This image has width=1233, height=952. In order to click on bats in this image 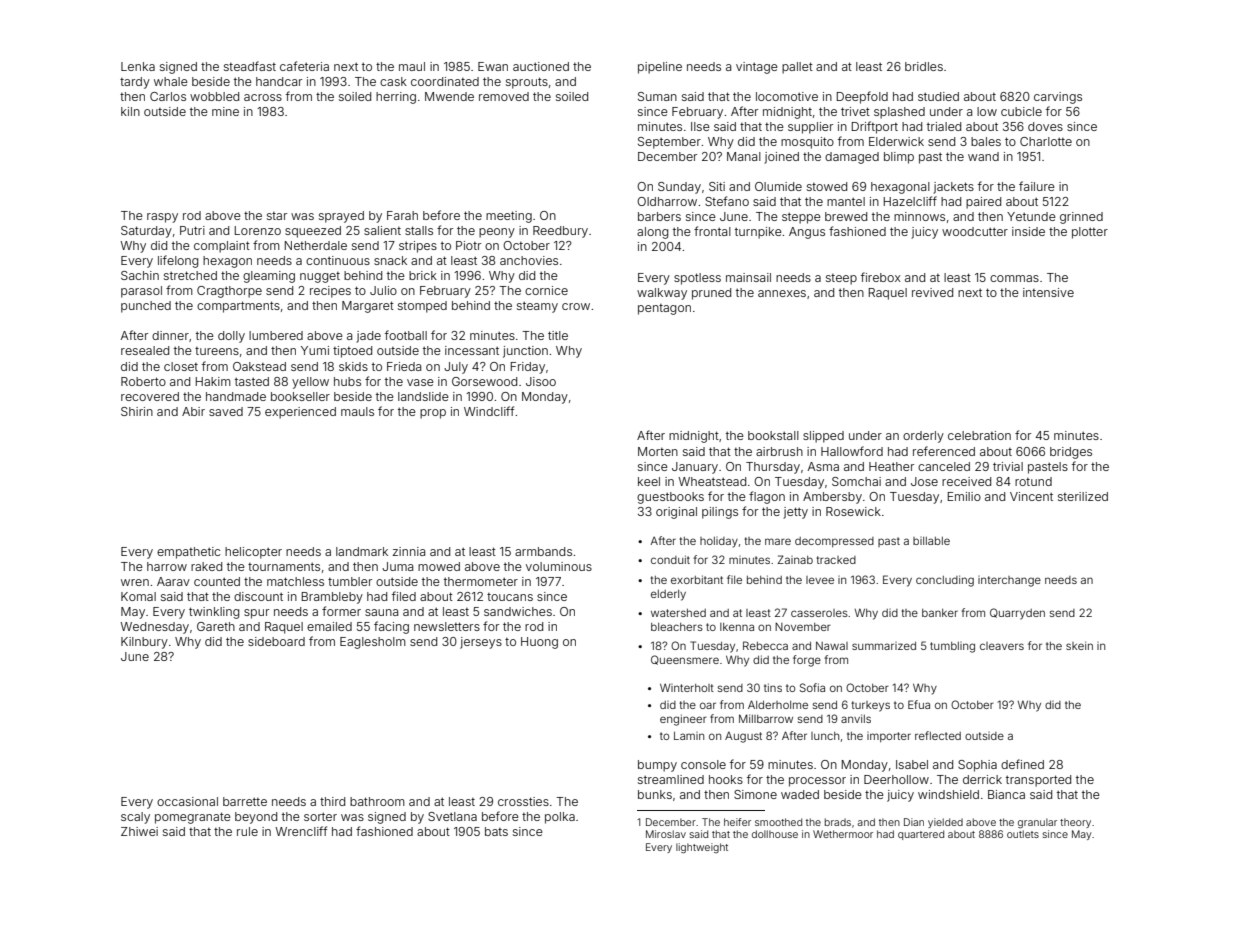, I will do `click(496, 831)`.
